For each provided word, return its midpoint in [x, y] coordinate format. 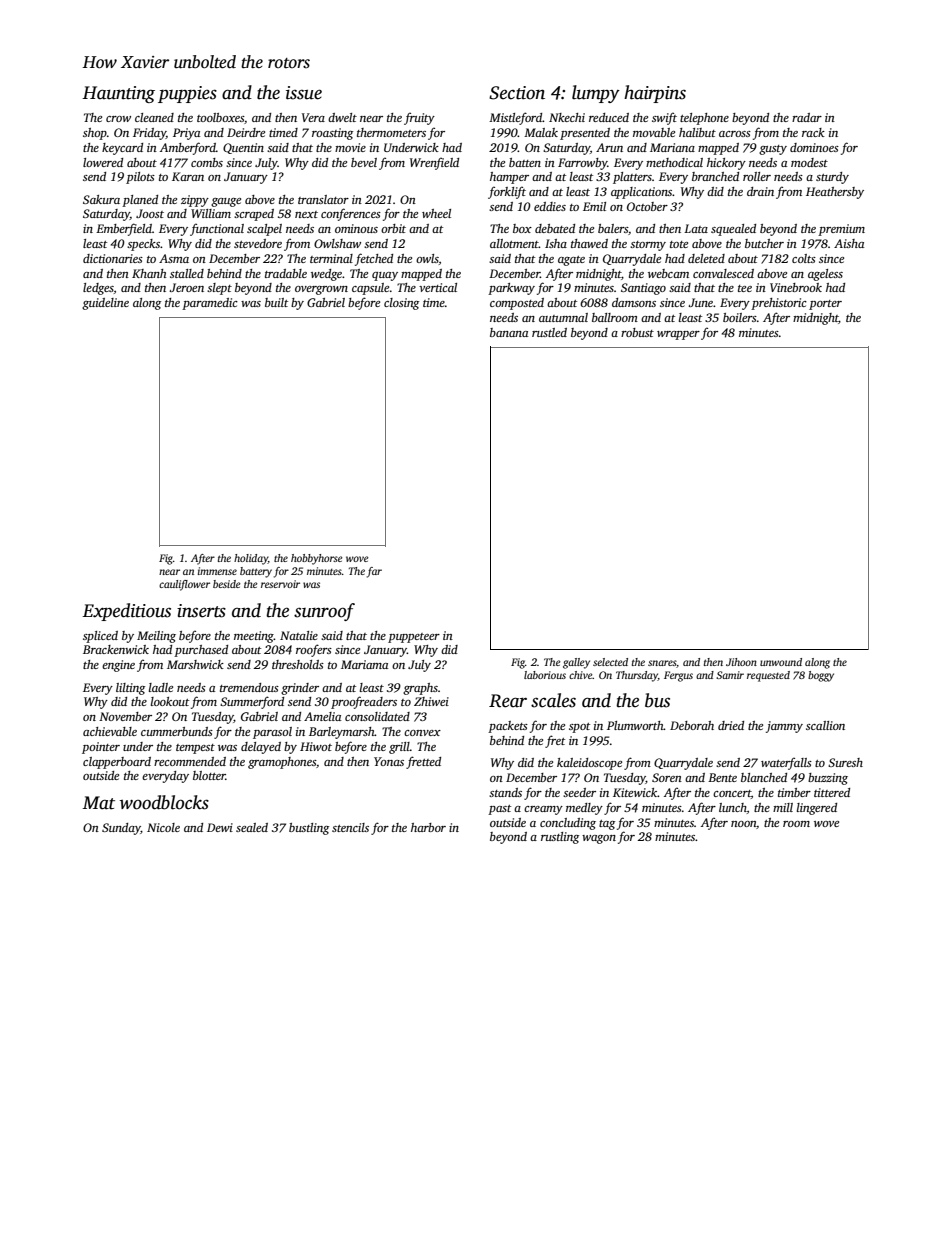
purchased [201, 651]
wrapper [678, 335]
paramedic [210, 304]
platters [632, 178]
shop [95, 134]
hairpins [655, 94]
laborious [545, 675]
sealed [252, 827]
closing [401, 304]
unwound [781, 662]
